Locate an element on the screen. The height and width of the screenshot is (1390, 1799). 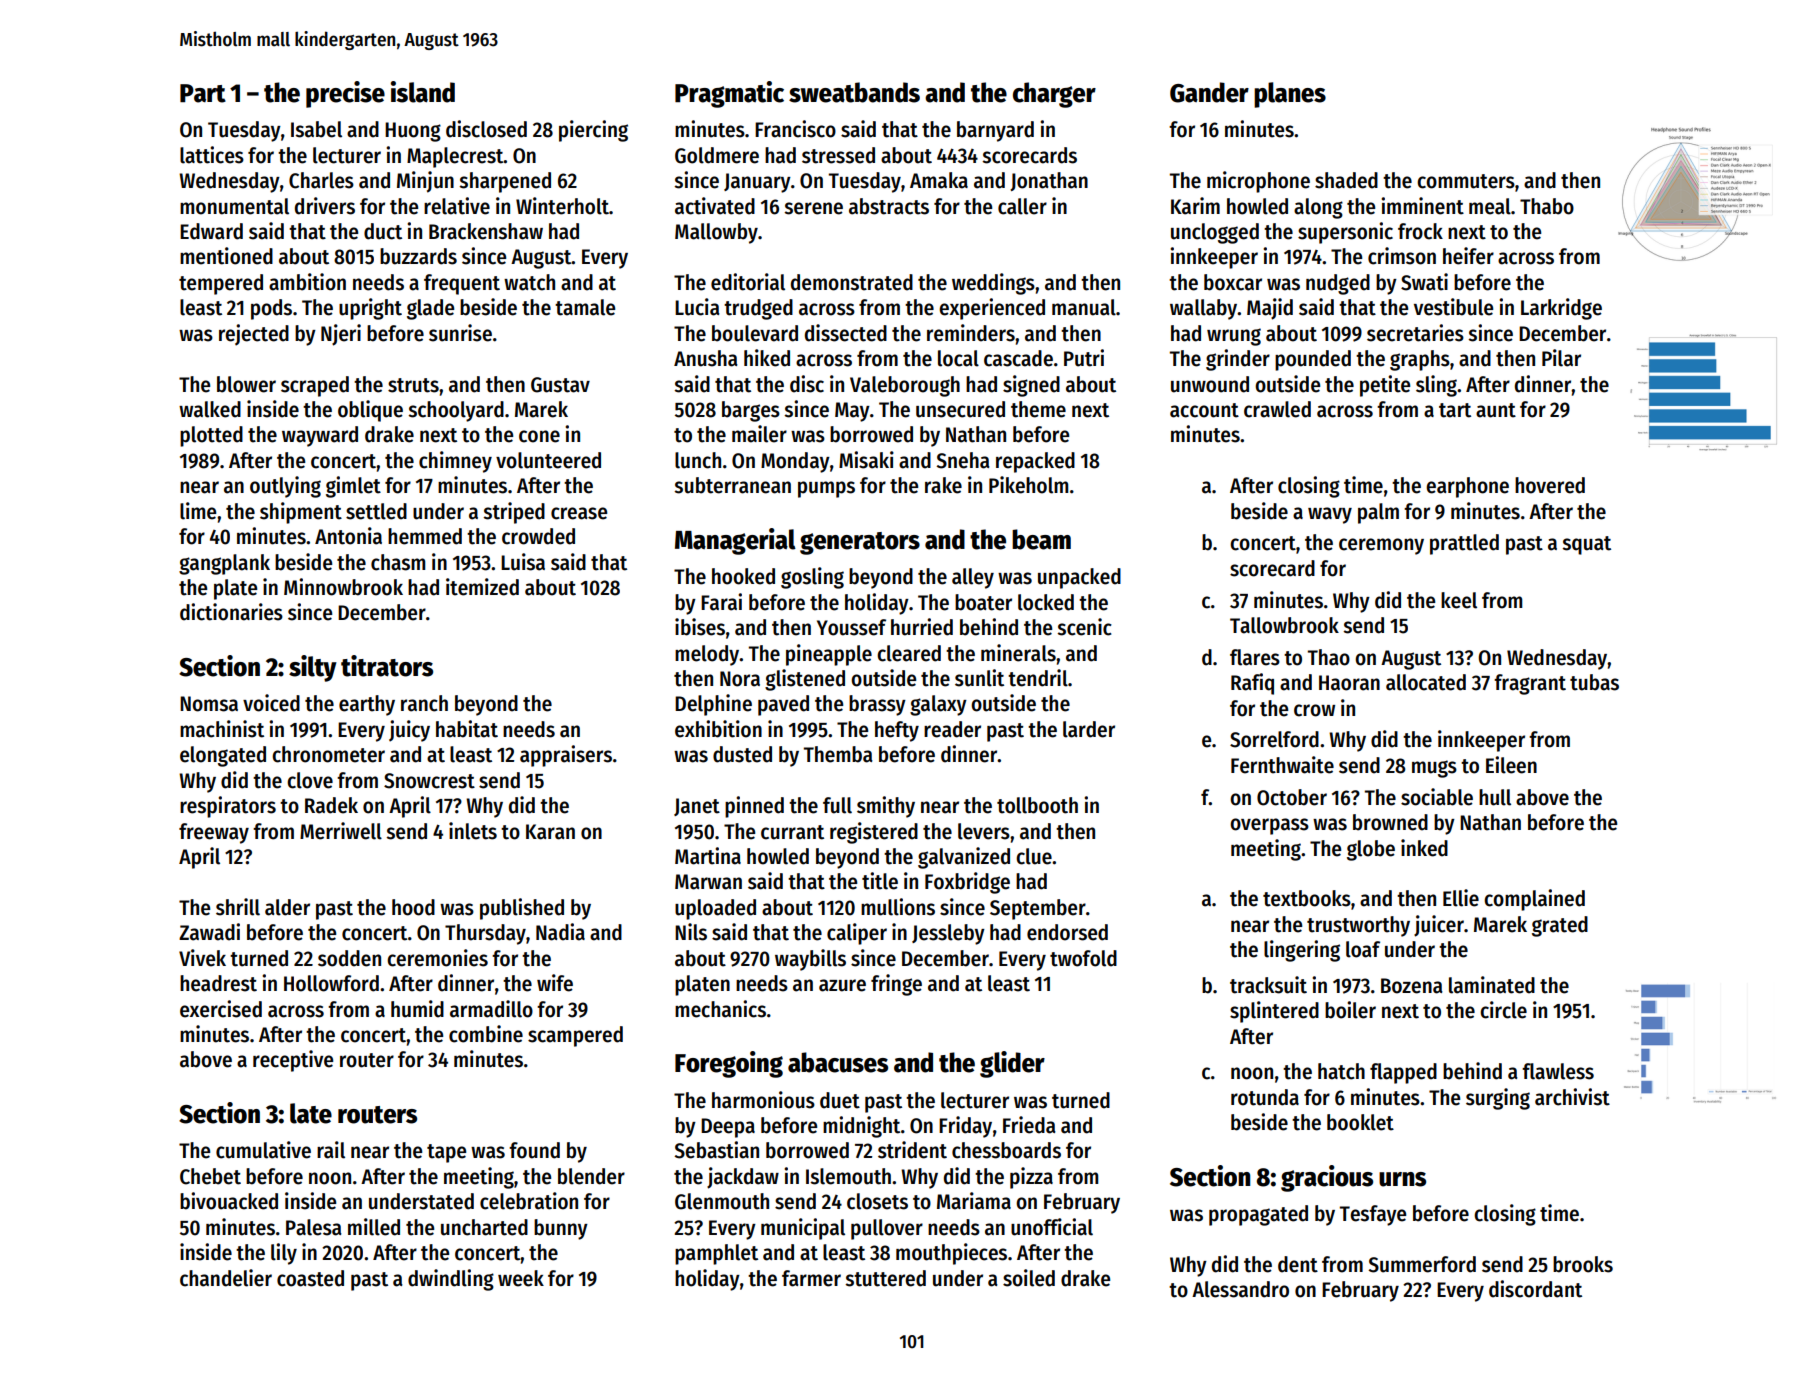
ceremony is located at coordinates (1381, 546).
